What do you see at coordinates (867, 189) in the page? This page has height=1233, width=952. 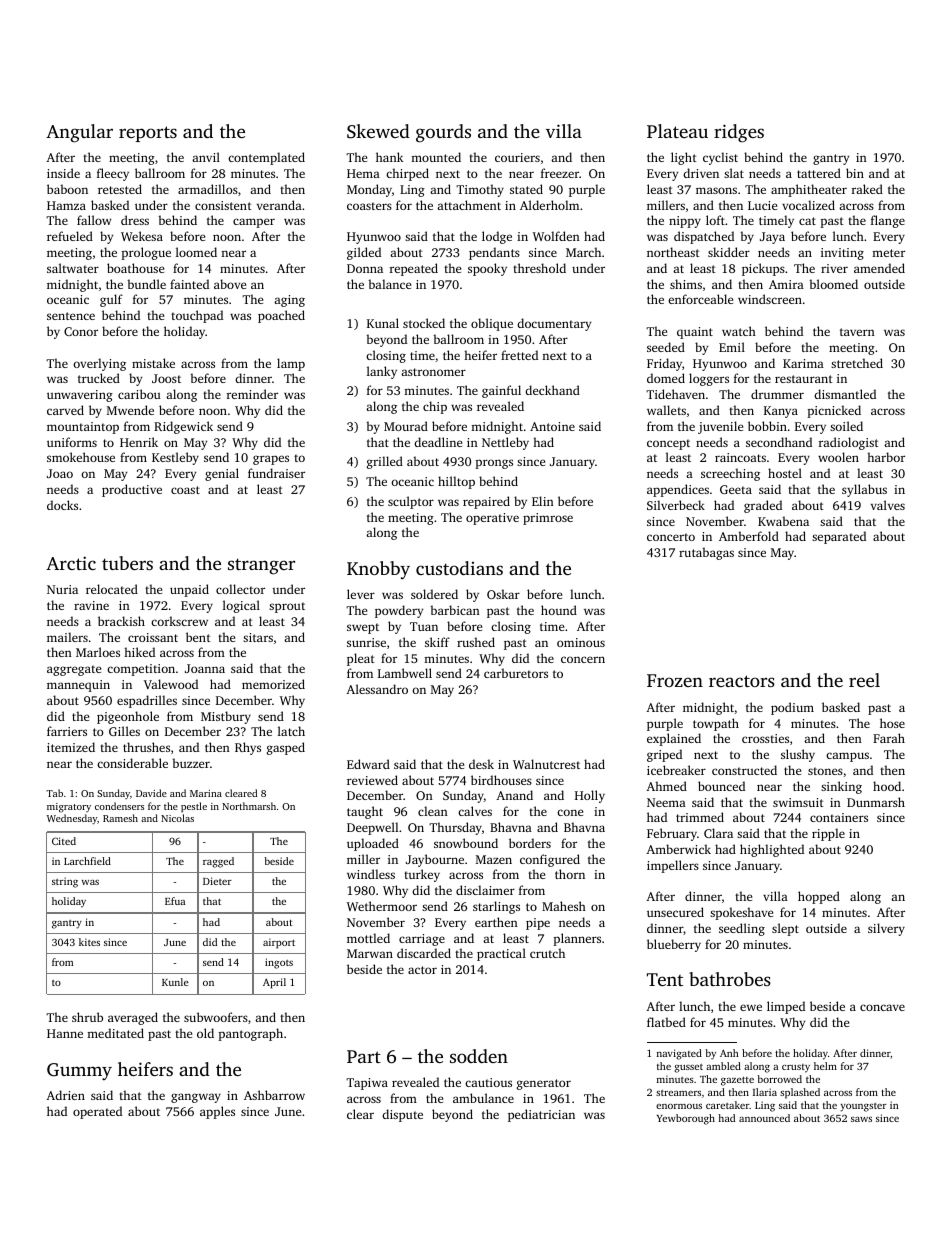 I see `raked` at bounding box center [867, 189].
